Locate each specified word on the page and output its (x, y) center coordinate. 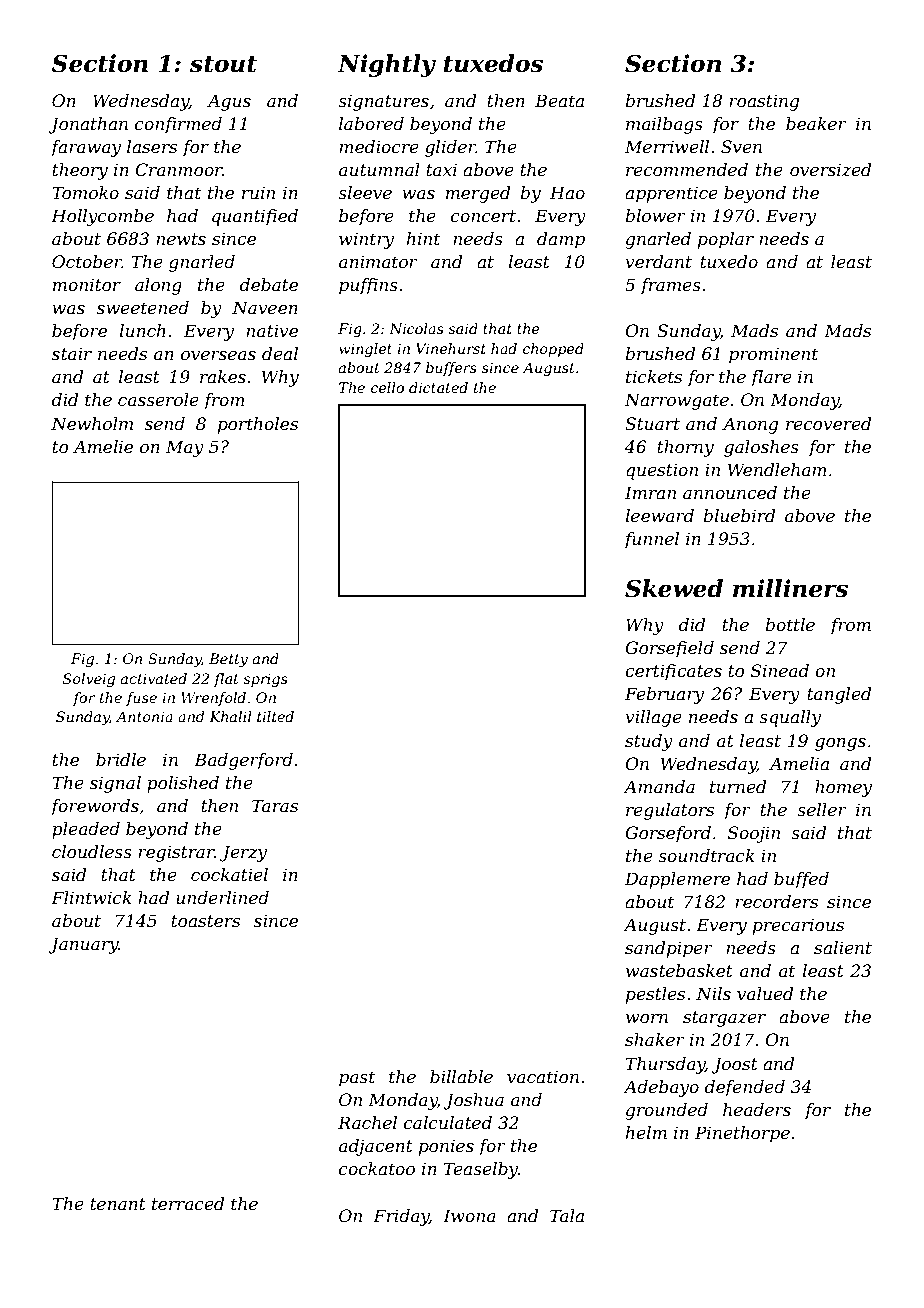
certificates (673, 672)
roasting (764, 102)
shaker (655, 1039)
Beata (559, 100)
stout (223, 64)
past (357, 1079)
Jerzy (243, 853)
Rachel (367, 1122)
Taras (275, 805)
